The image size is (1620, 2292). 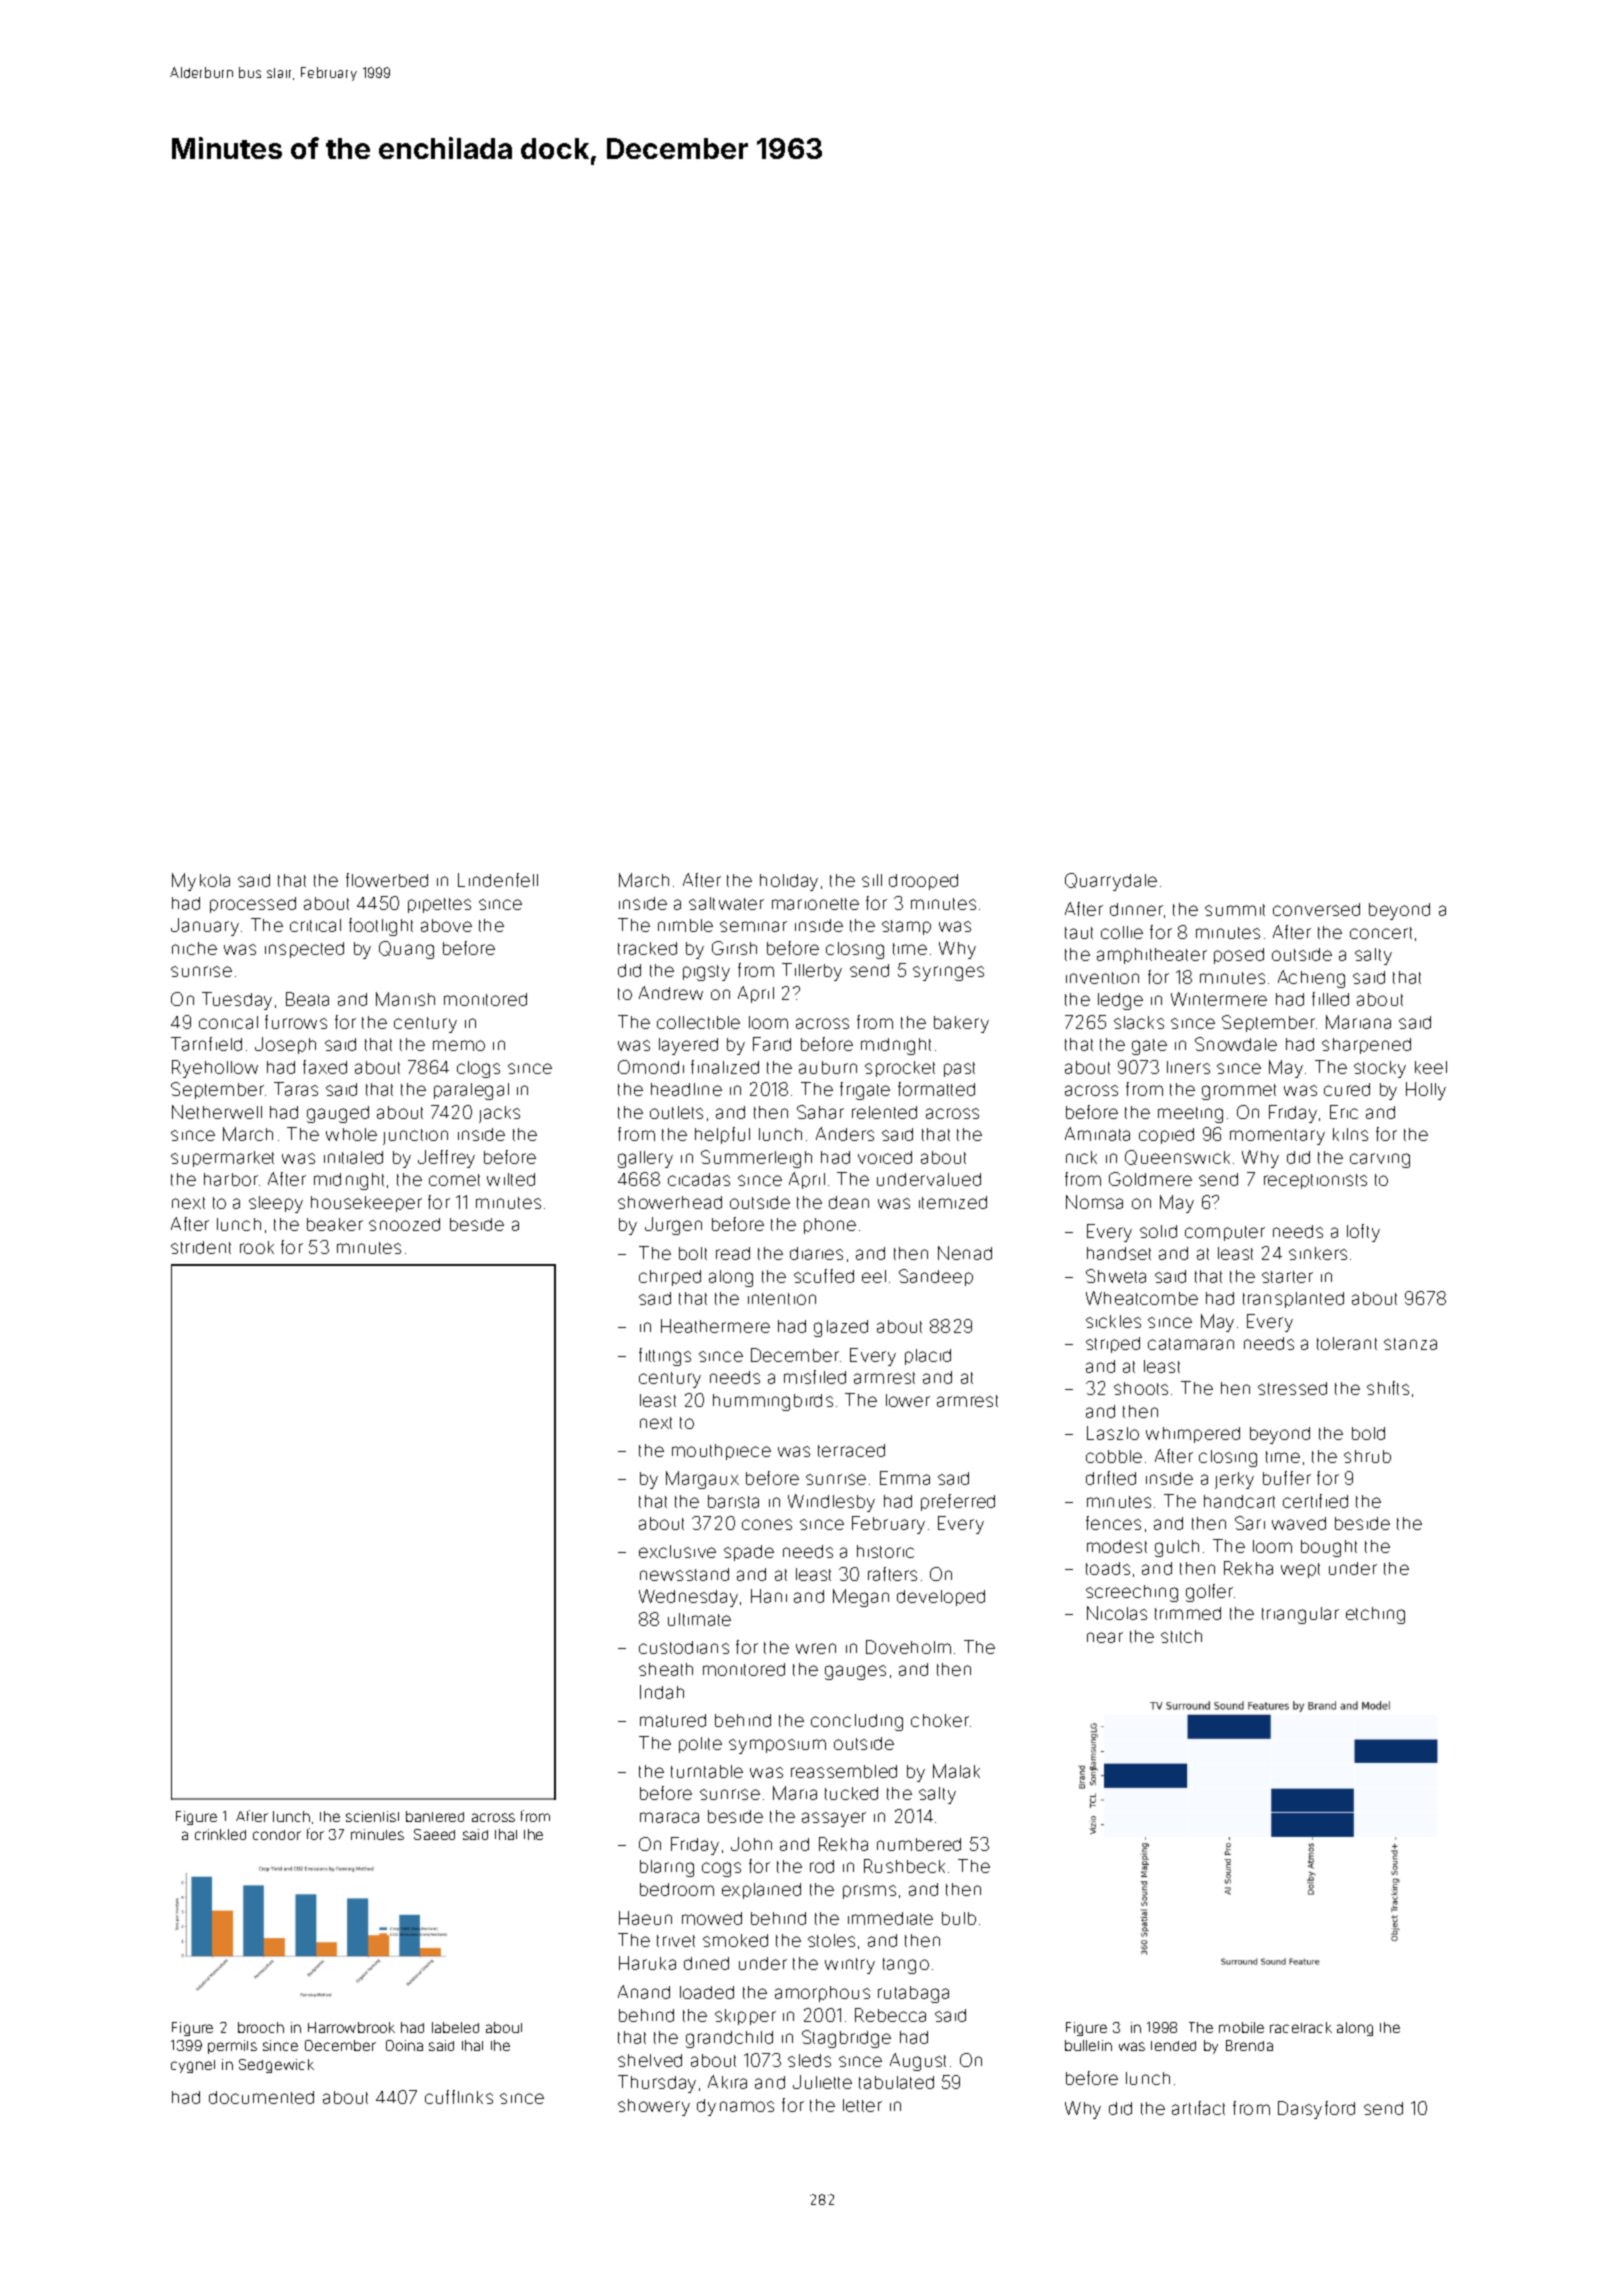 I want to click on stanza, so click(x=1410, y=1344).
